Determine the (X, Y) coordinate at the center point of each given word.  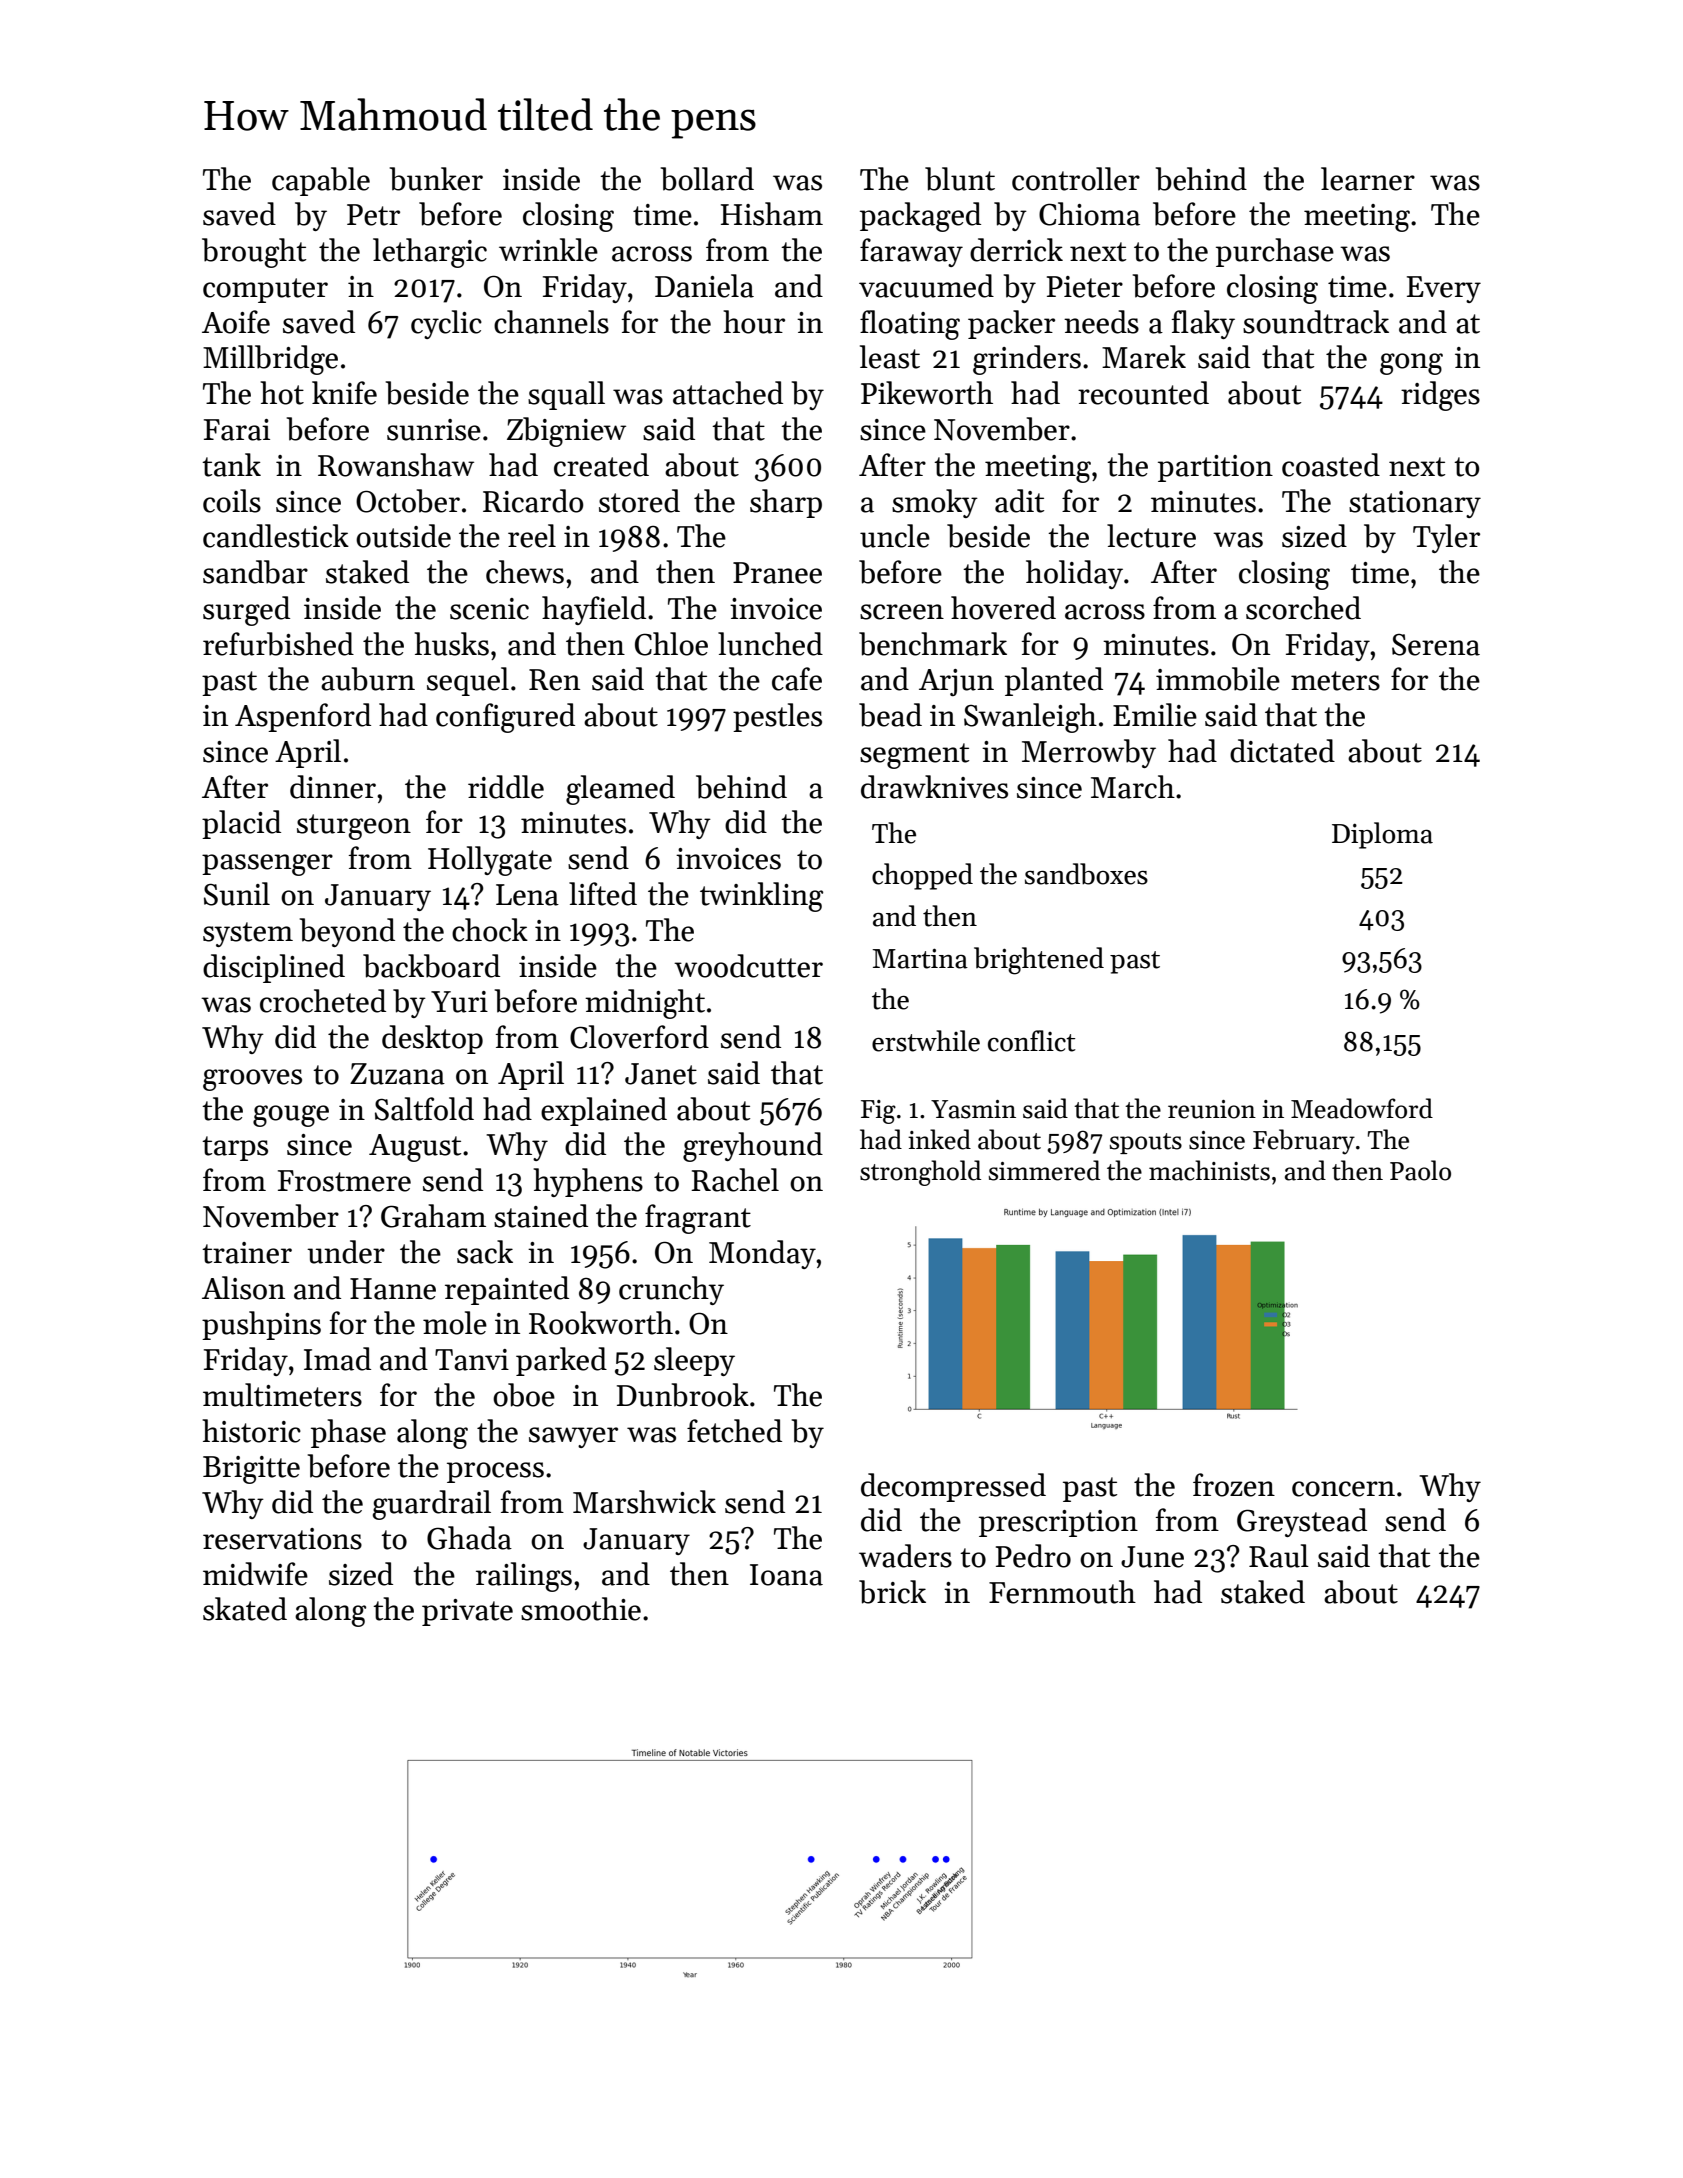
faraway (911, 252)
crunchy (671, 1290)
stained (541, 1216)
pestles (777, 717)
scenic (489, 609)
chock (490, 930)
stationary (1415, 504)
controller (1076, 179)
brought (254, 253)
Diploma (1382, 835)
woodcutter (748, 966)
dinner (333, 787)
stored (639, 501)
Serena (1436, 645)
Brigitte (251, 1470)
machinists (1209, 1170)
